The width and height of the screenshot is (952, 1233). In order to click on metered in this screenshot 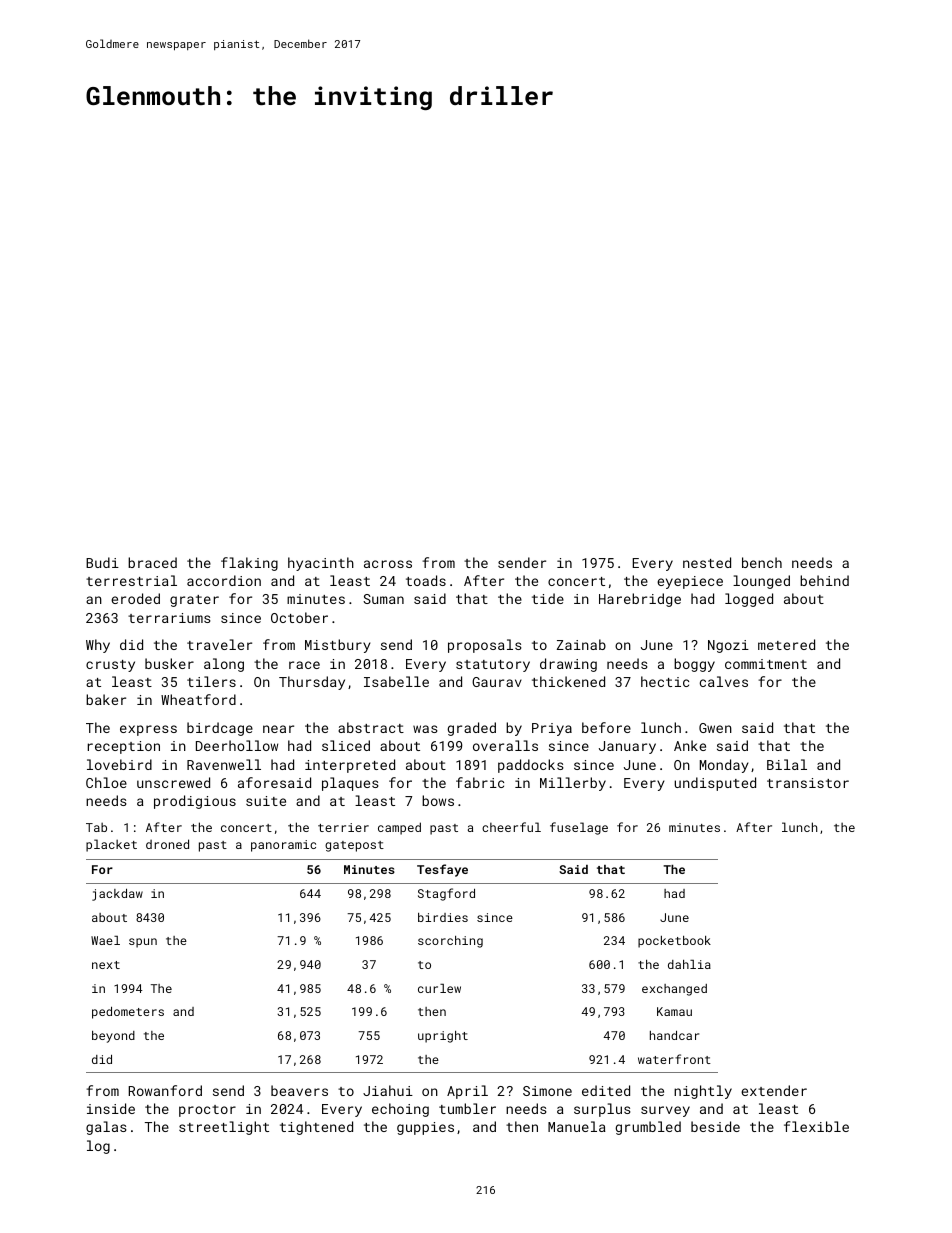, I will do `click(786, 644)`.
